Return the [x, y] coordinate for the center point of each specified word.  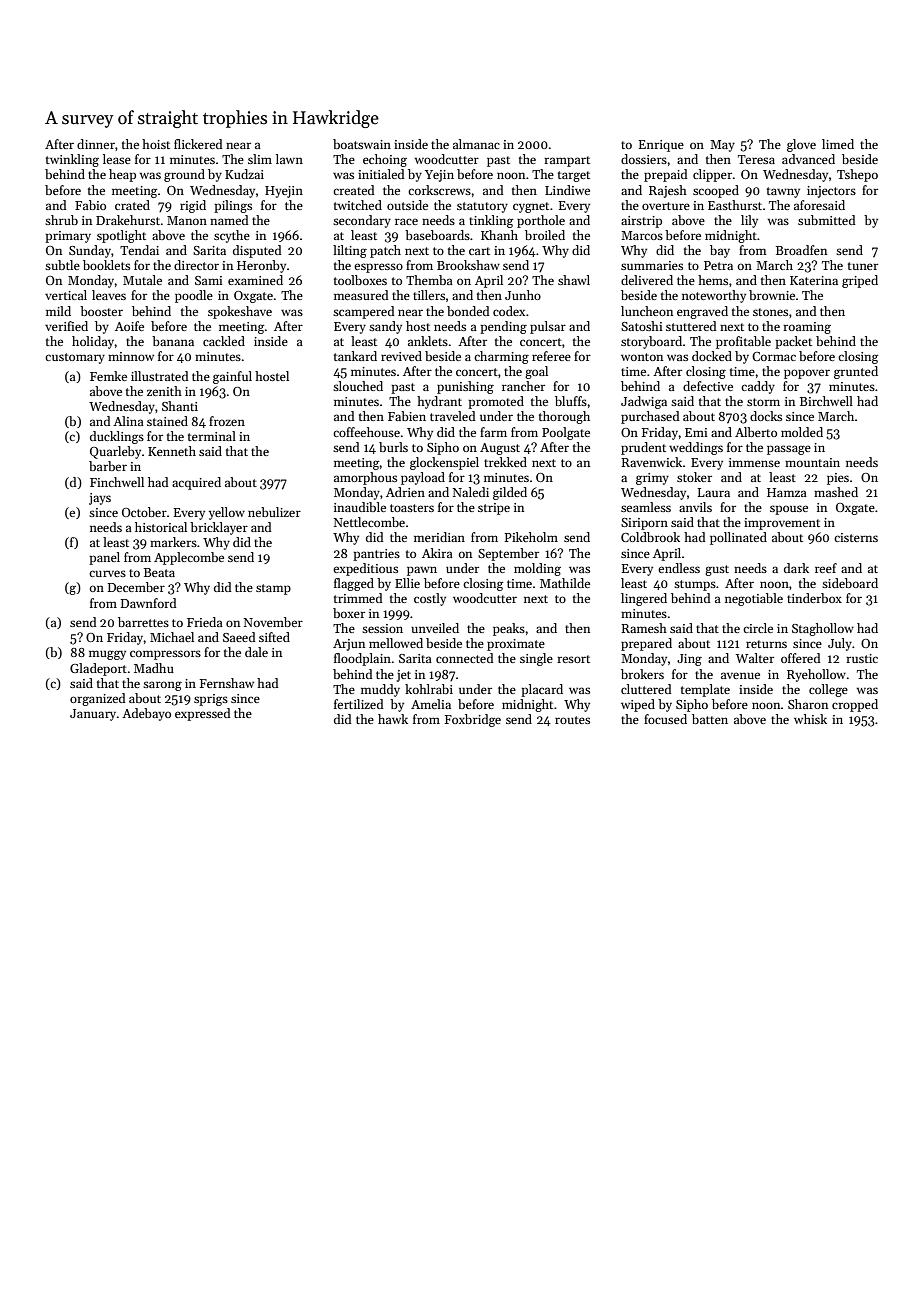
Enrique [661, 146]
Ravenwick [652, 462]
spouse [789, 510]
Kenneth [172, 451]
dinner [96, 144]
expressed [203, 714]
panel [104, 558]
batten [710, 719]
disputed [257, 251]
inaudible [360, 507]
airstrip [641, 222]
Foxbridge [473, 720]
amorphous [365, 478]
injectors [831, 192]
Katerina [814, 280]
